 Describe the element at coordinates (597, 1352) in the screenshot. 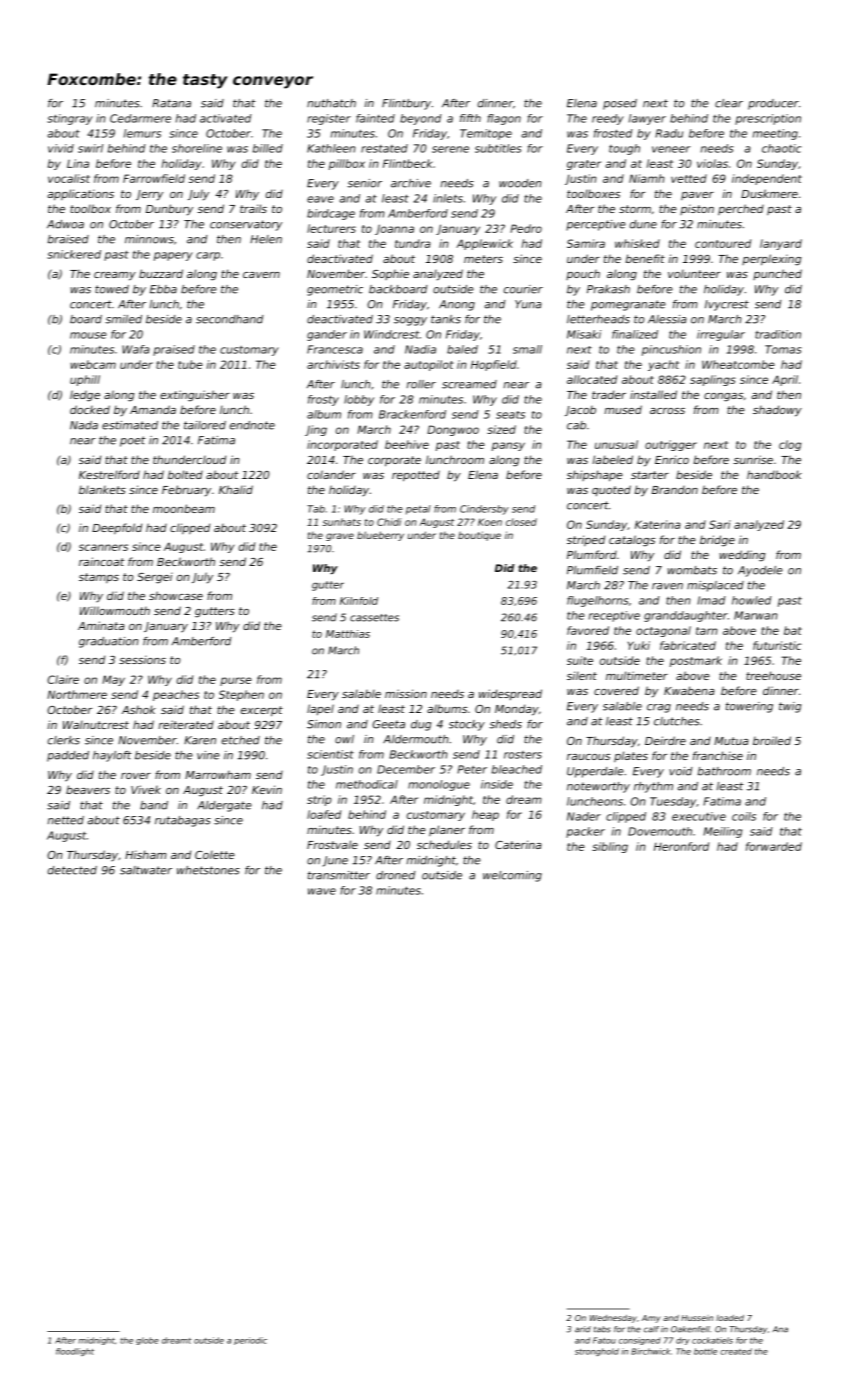

I see `stronghold` at that location.
